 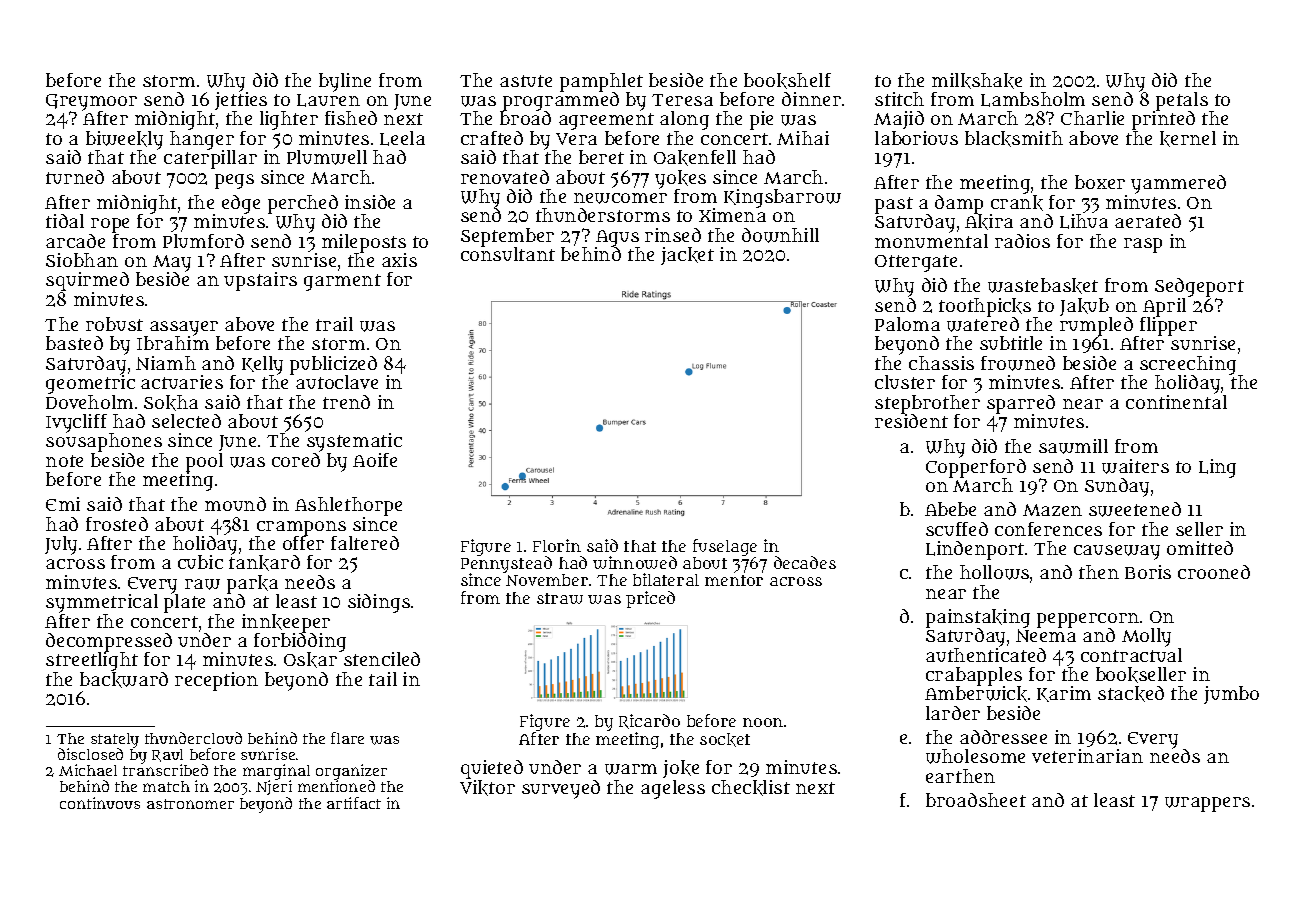 What do you see at coordinates (508, 254) in the screenshot?
I see `consultant` at bounding box center [508, 254].
